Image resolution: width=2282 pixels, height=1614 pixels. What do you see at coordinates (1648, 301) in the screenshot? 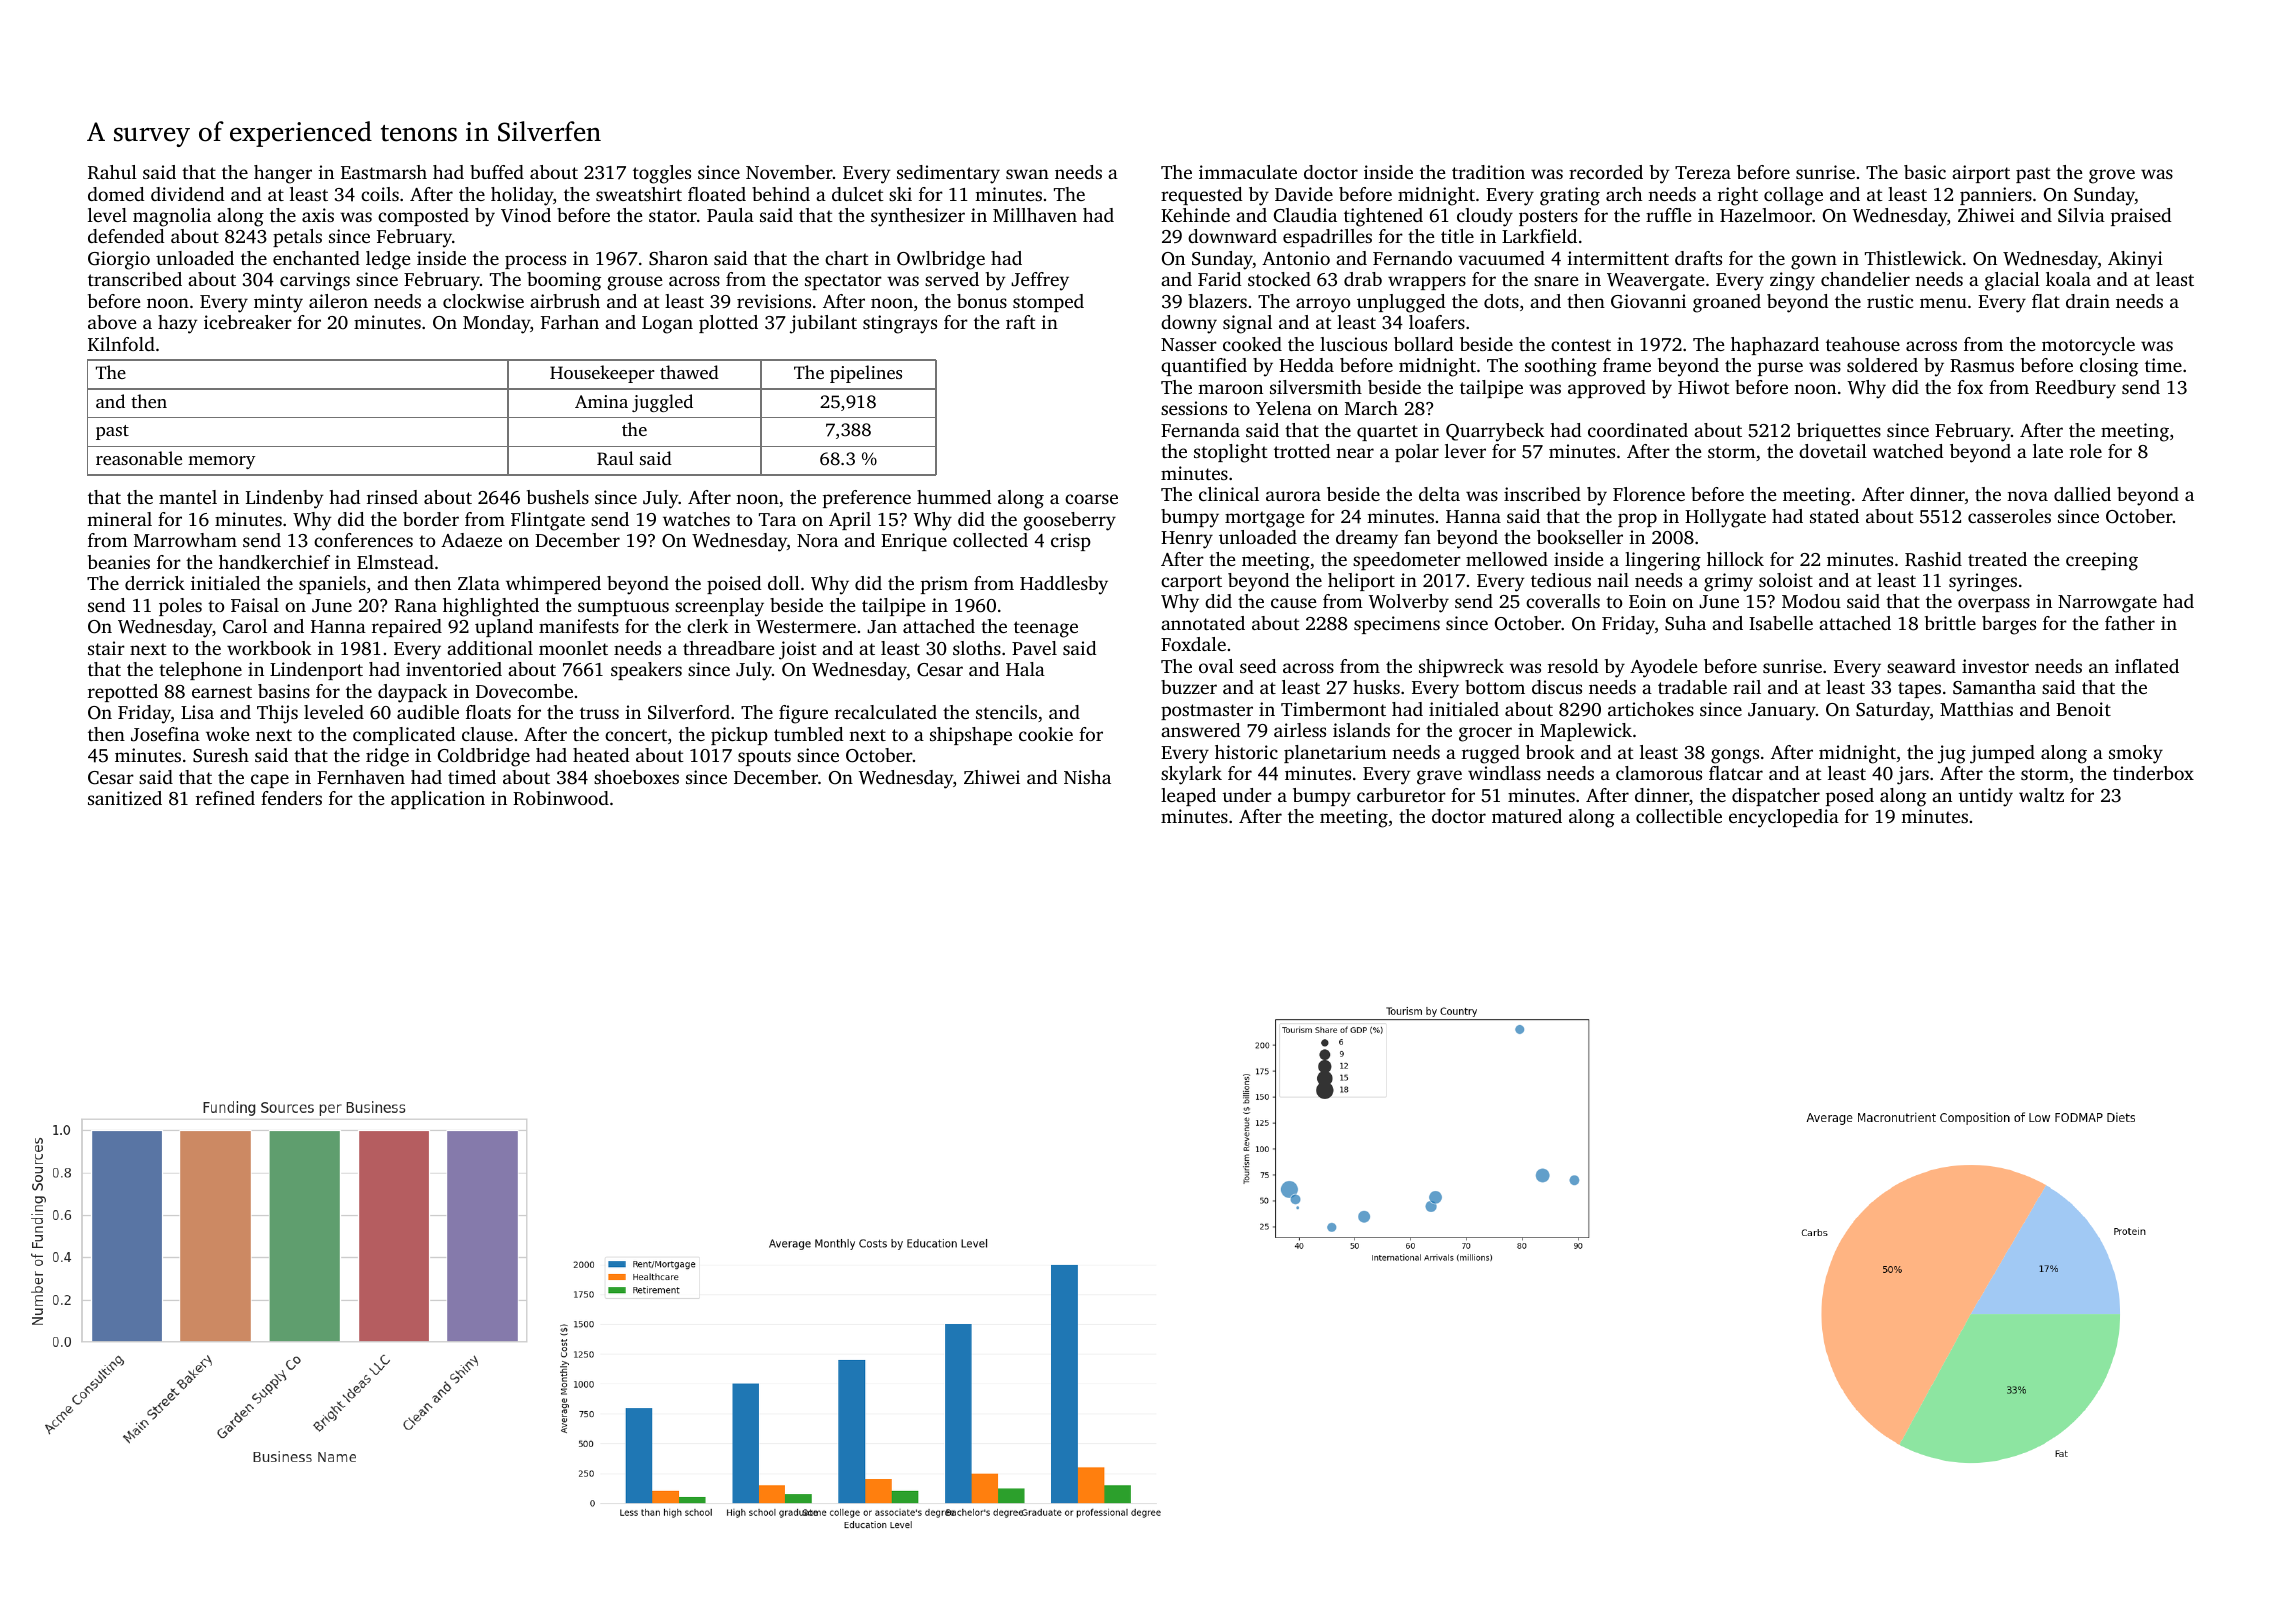
I see `Giovanni` at bounding box center [1648, 301].
